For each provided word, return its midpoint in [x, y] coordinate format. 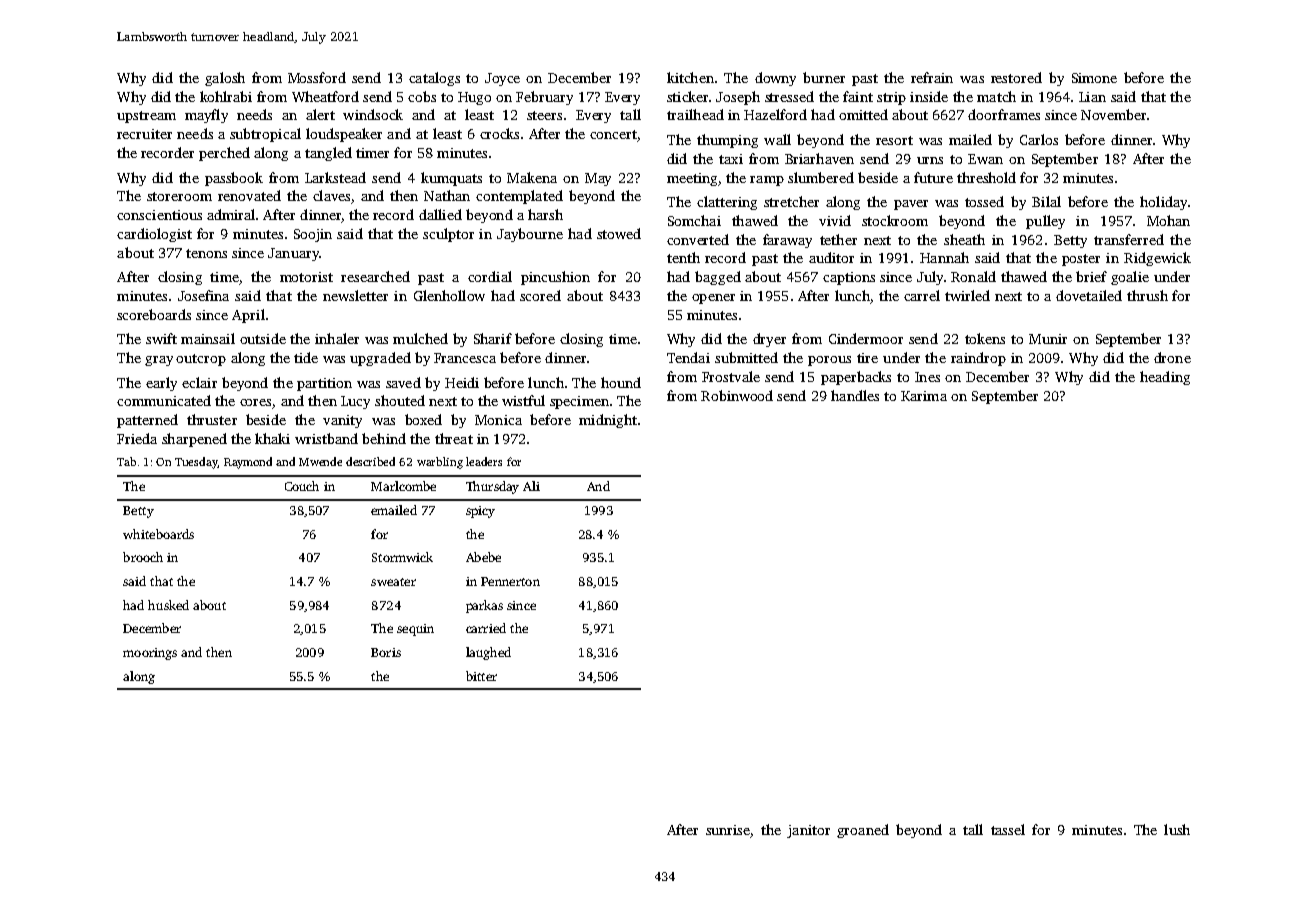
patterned [147, 421]
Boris [386, 652]
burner [824, 77]
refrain [932, 77]
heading [1165, 378]
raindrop [978, 359]
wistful [523, 400]
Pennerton [510, 581]
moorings [150, 654]
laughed [488, 653]
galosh [225, 79]
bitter [481, 676]
